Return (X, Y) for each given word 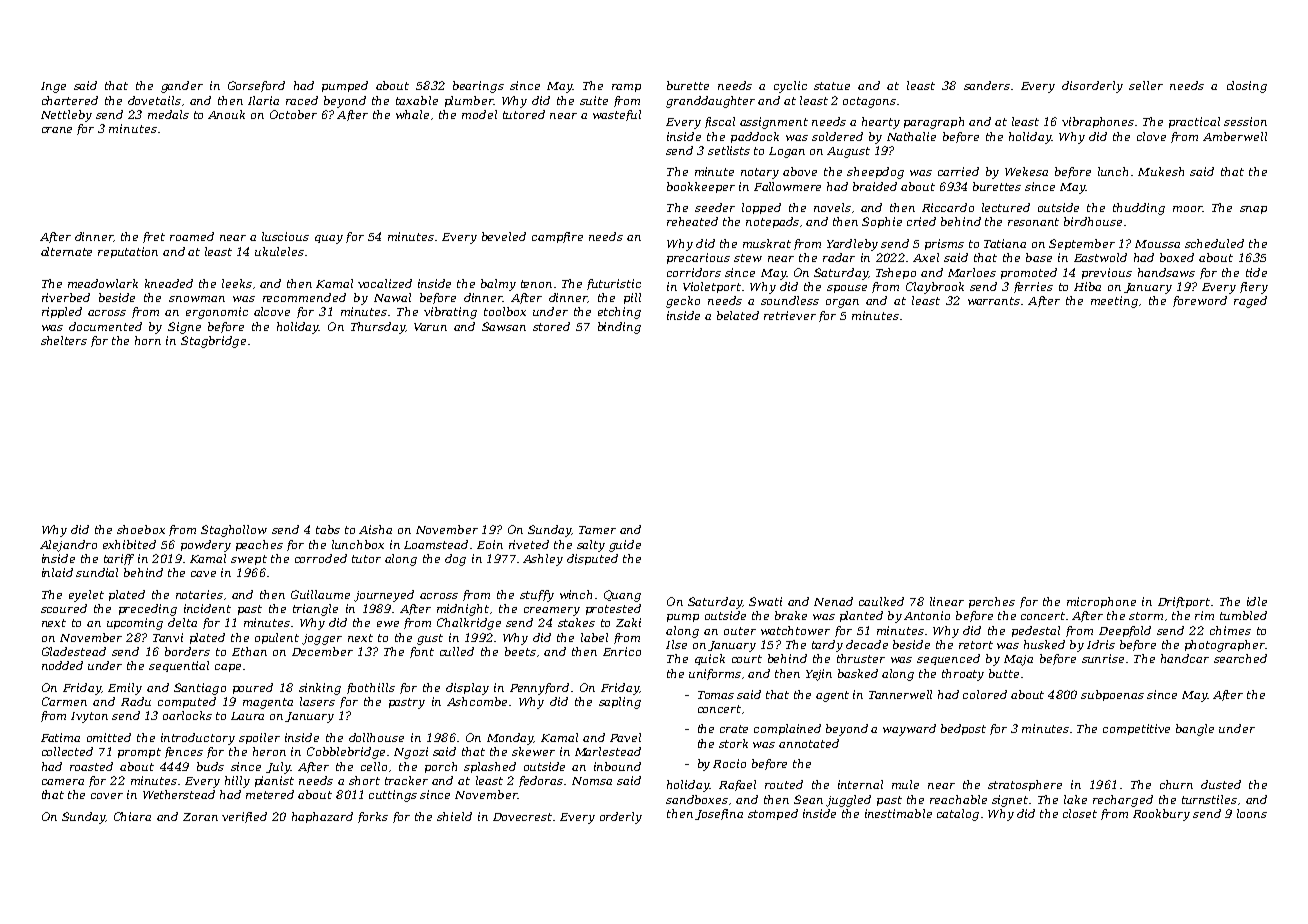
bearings (478, 87)
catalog (958, 815)
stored (551, 326)
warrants (994, 301)
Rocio (729, 763)
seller (1146, 85)
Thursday (378, 328)
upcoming (135, 624)
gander (182, 87)
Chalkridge (469, 624)
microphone (1101, 602)
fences (184, 752)
